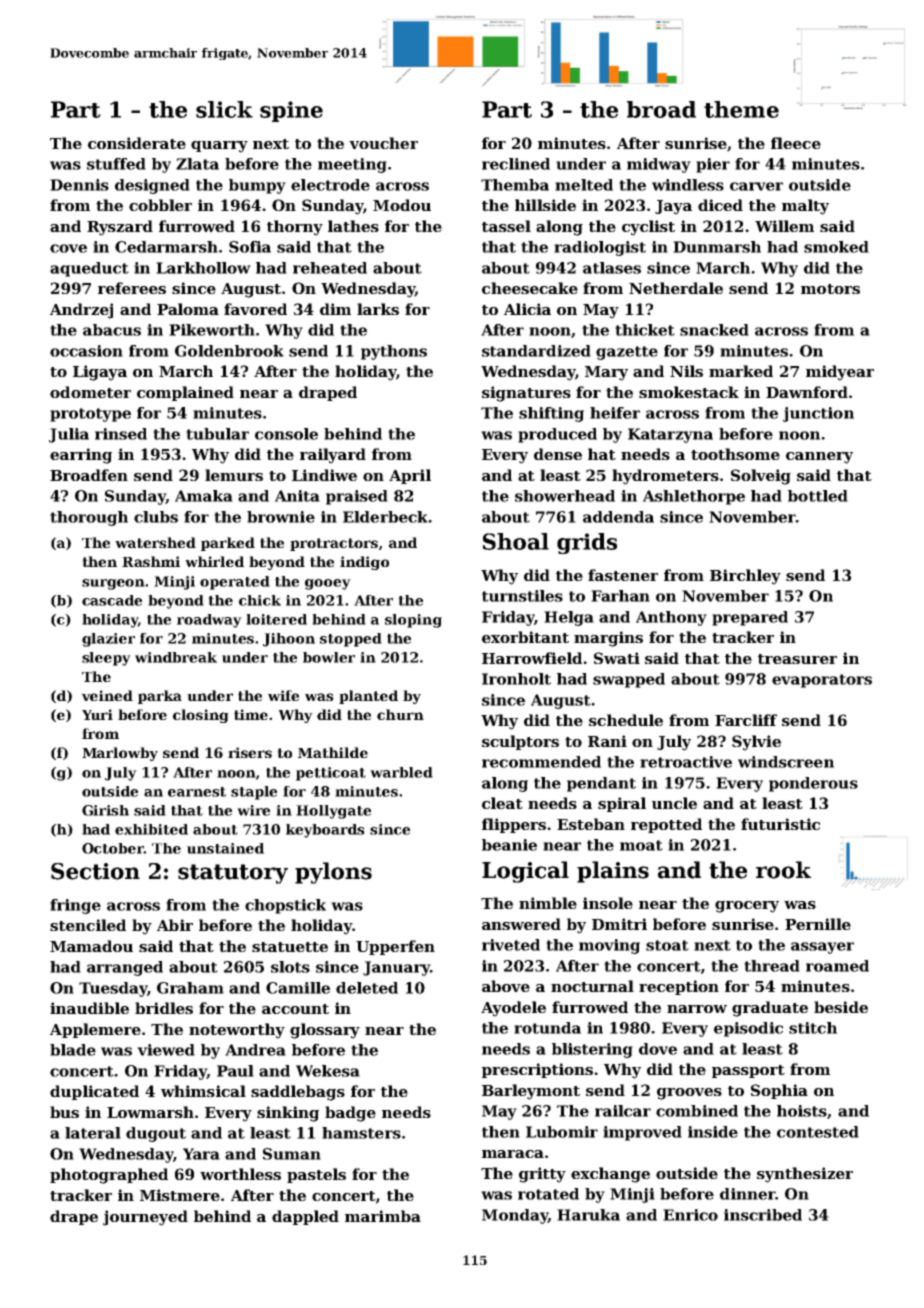 The image size is (924, 1308). I want to click on theme, so click(741, 109).
